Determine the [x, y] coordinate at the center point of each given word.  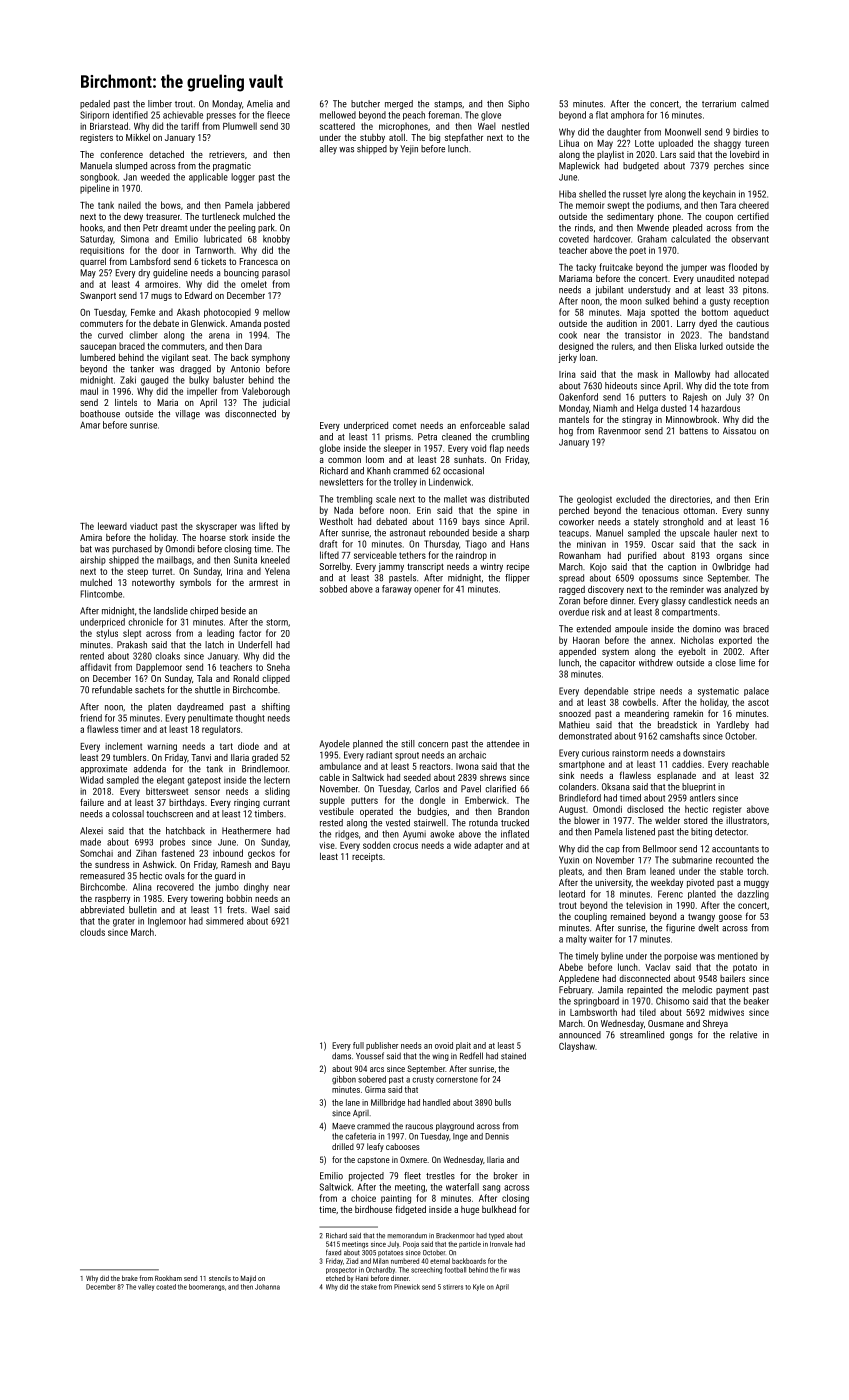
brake [130, 1278]
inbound [228, 853]
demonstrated [585, 736]
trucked [515, 823]
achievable [183, 115]
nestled [515, 126]
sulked [657, 301]
